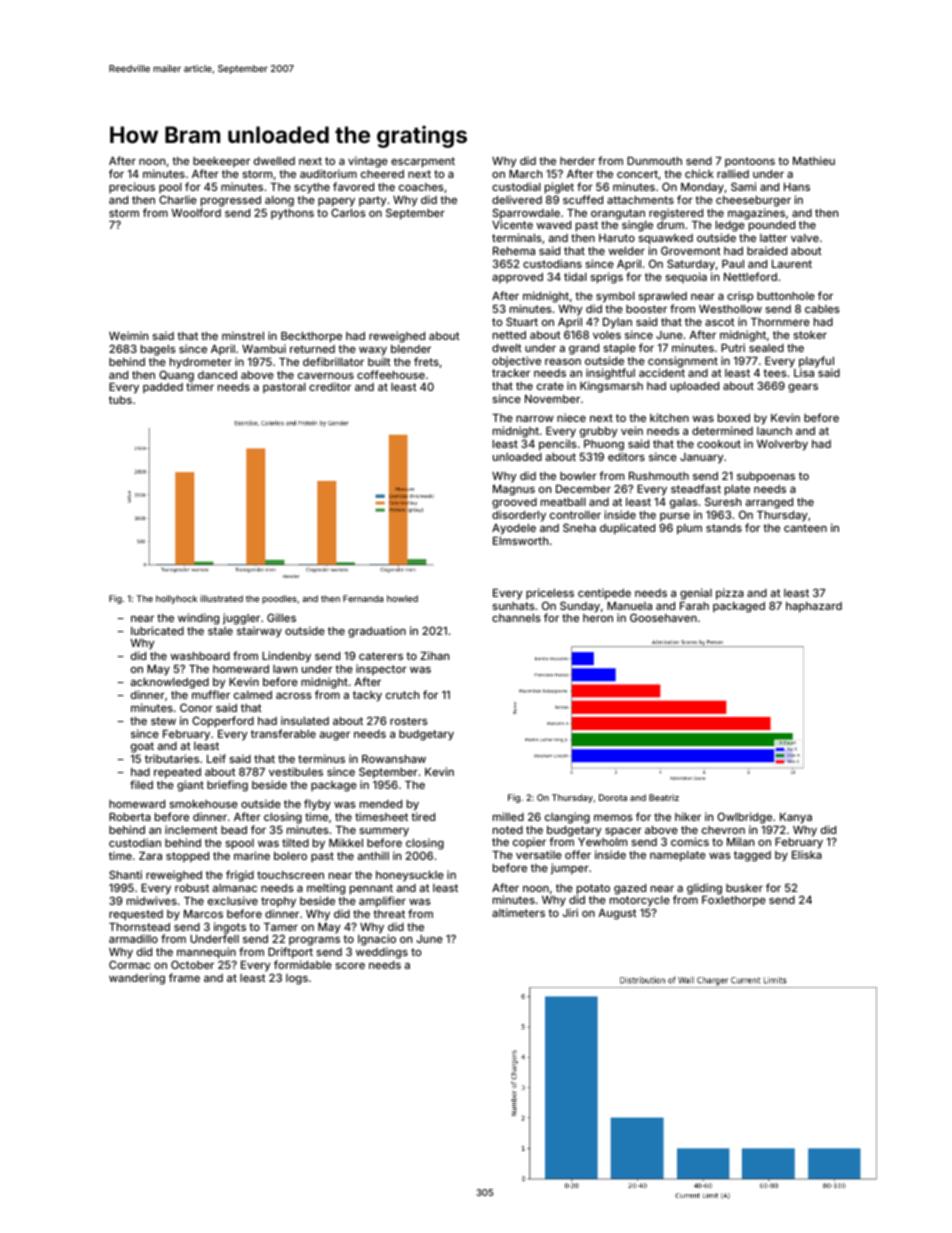  What do you see at coordinates (733, 264) in the screenshot?
I see `Paul` at bounding box center [733, 264].
